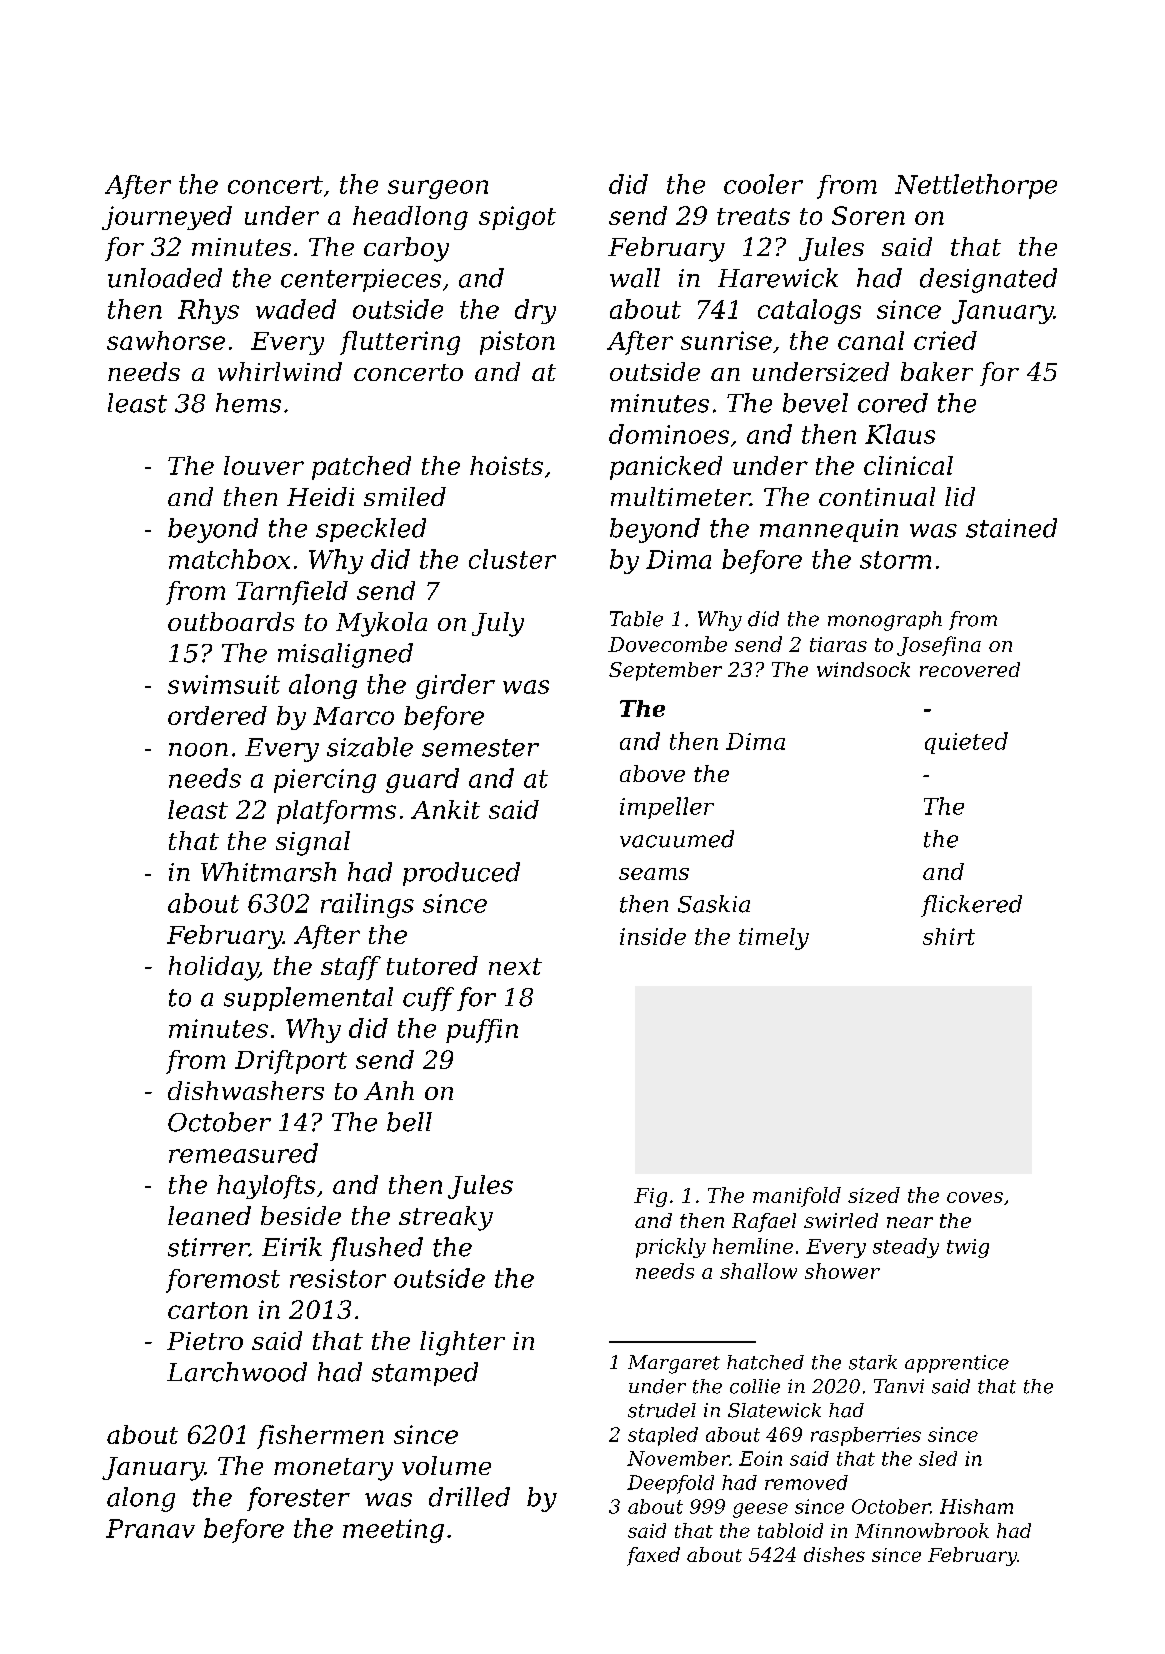 The height and width of the document is (1654, 1165). What do you see at coordinates (922, 1530) in the document?
I see `Minnowbrook` at bounding box center [922, 1530].
